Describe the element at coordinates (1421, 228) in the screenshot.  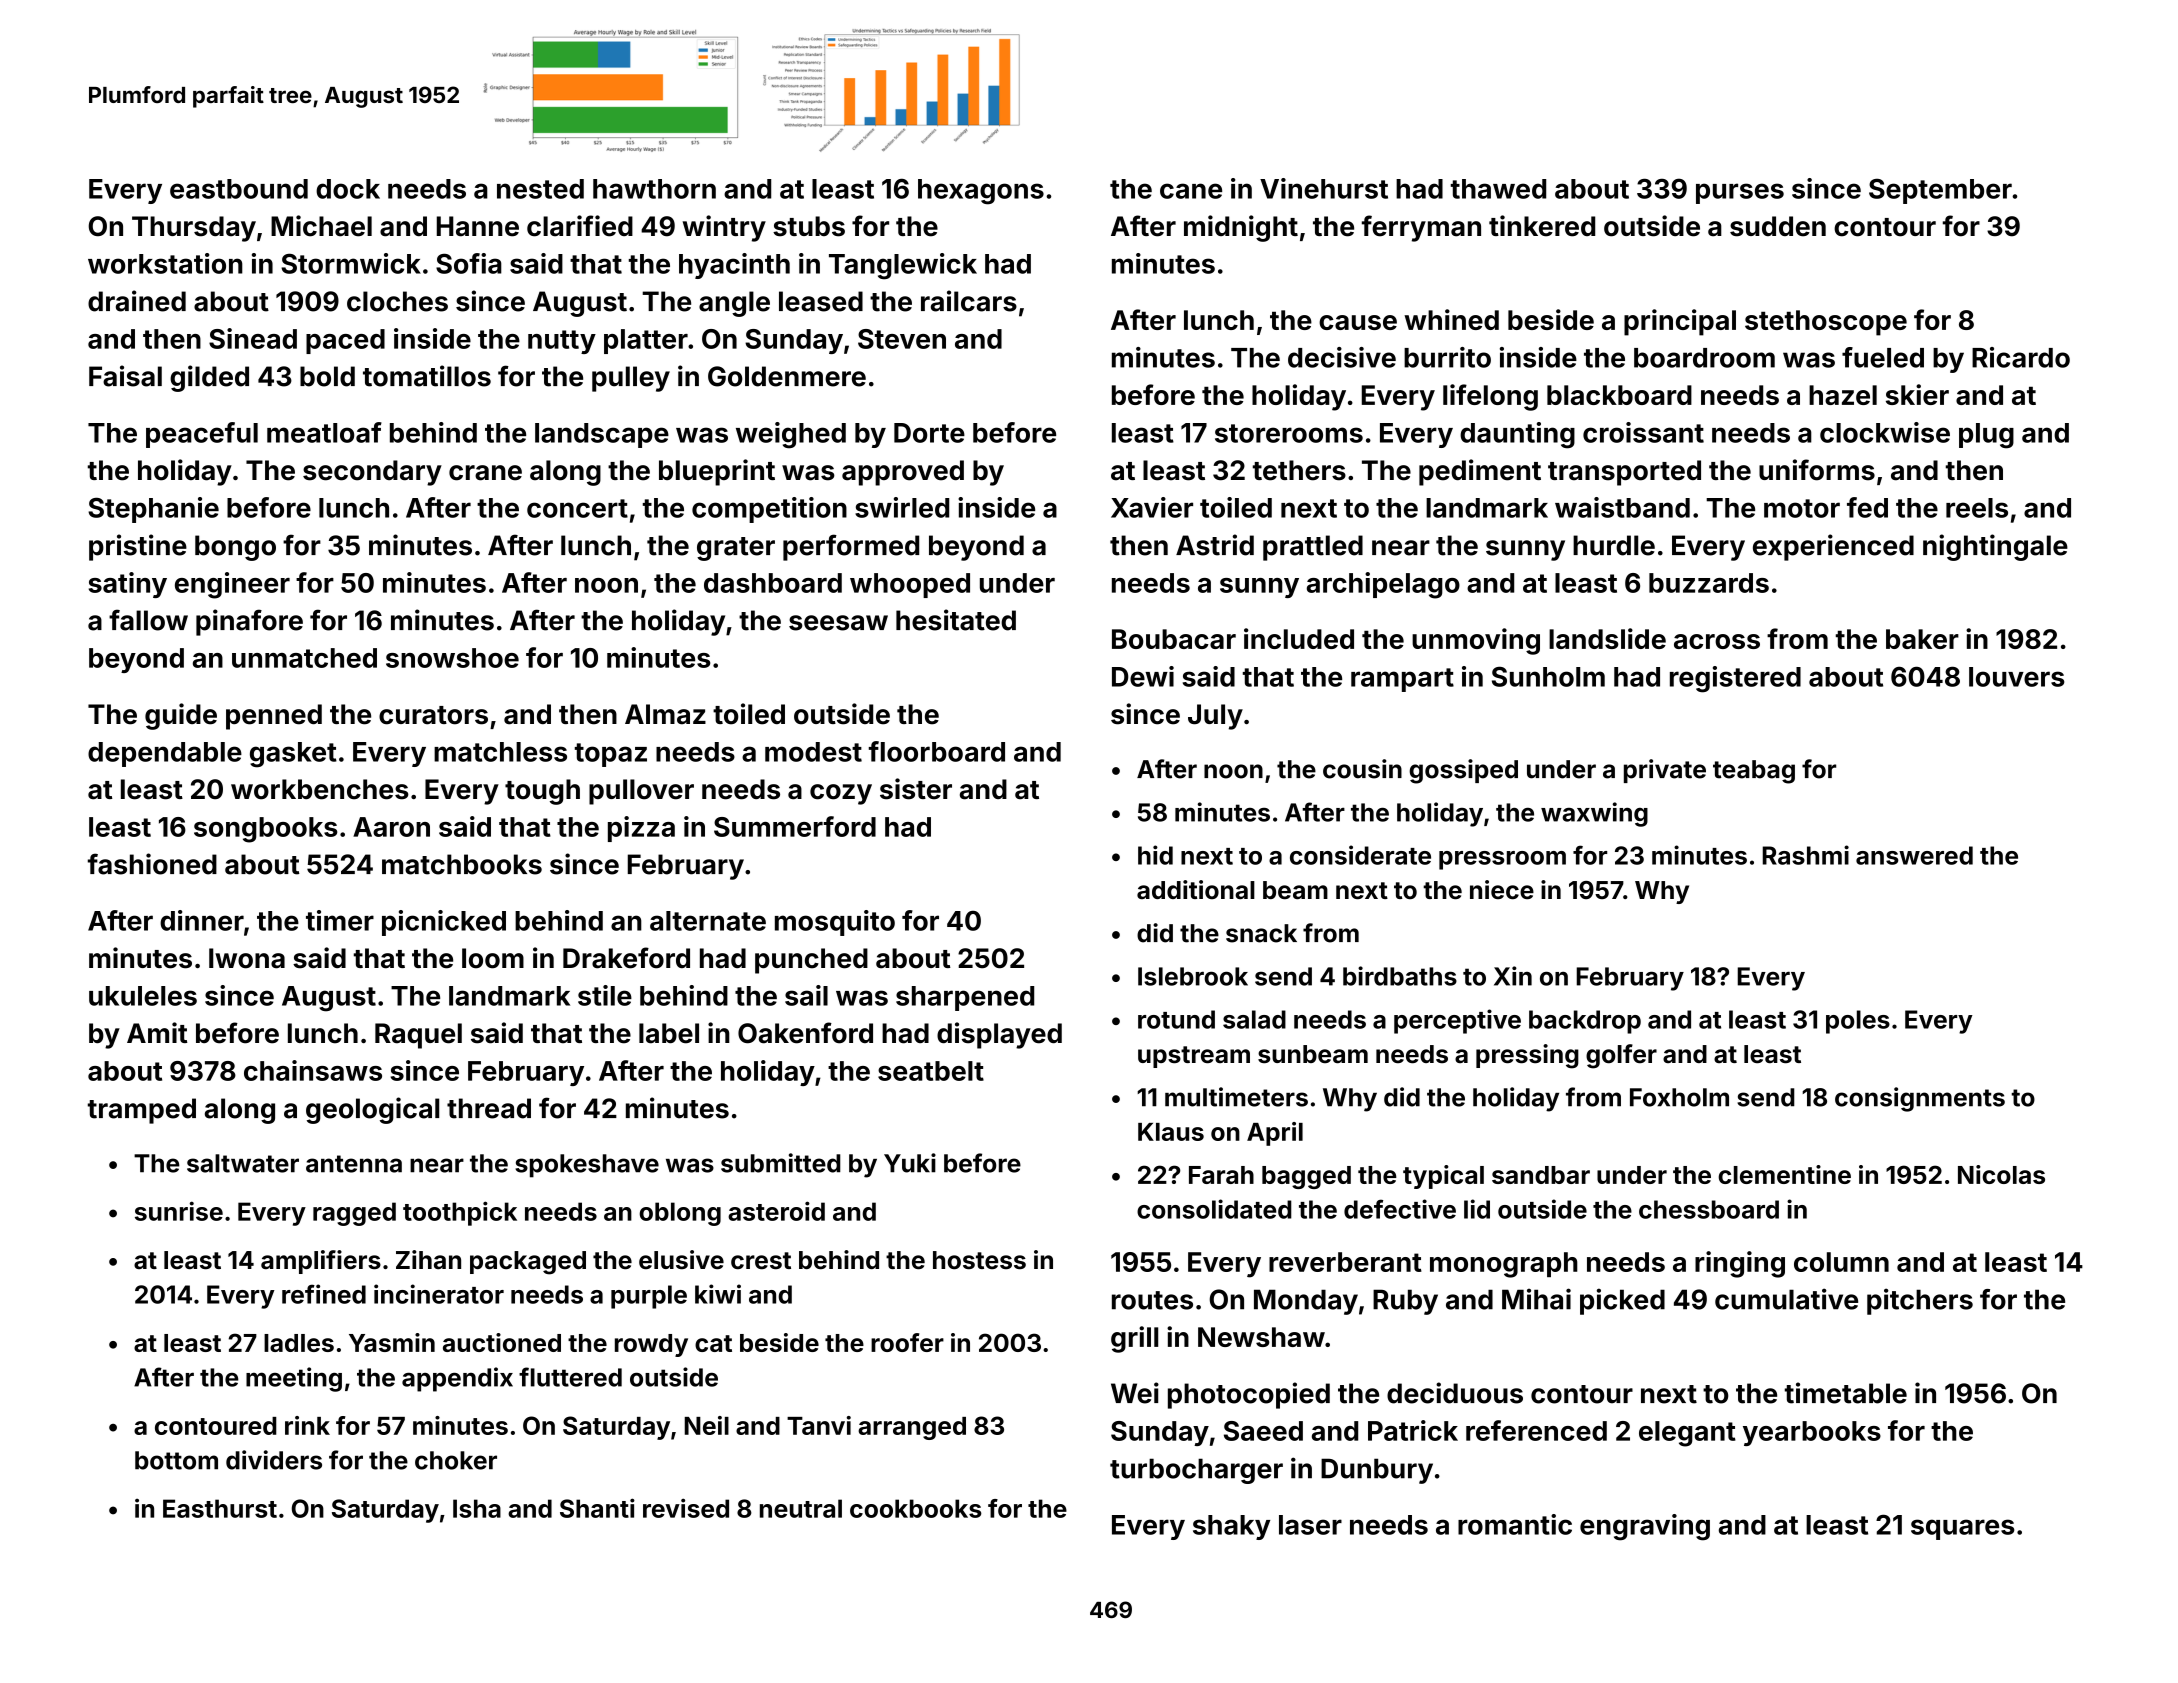
I see `ferryman` at that location.
